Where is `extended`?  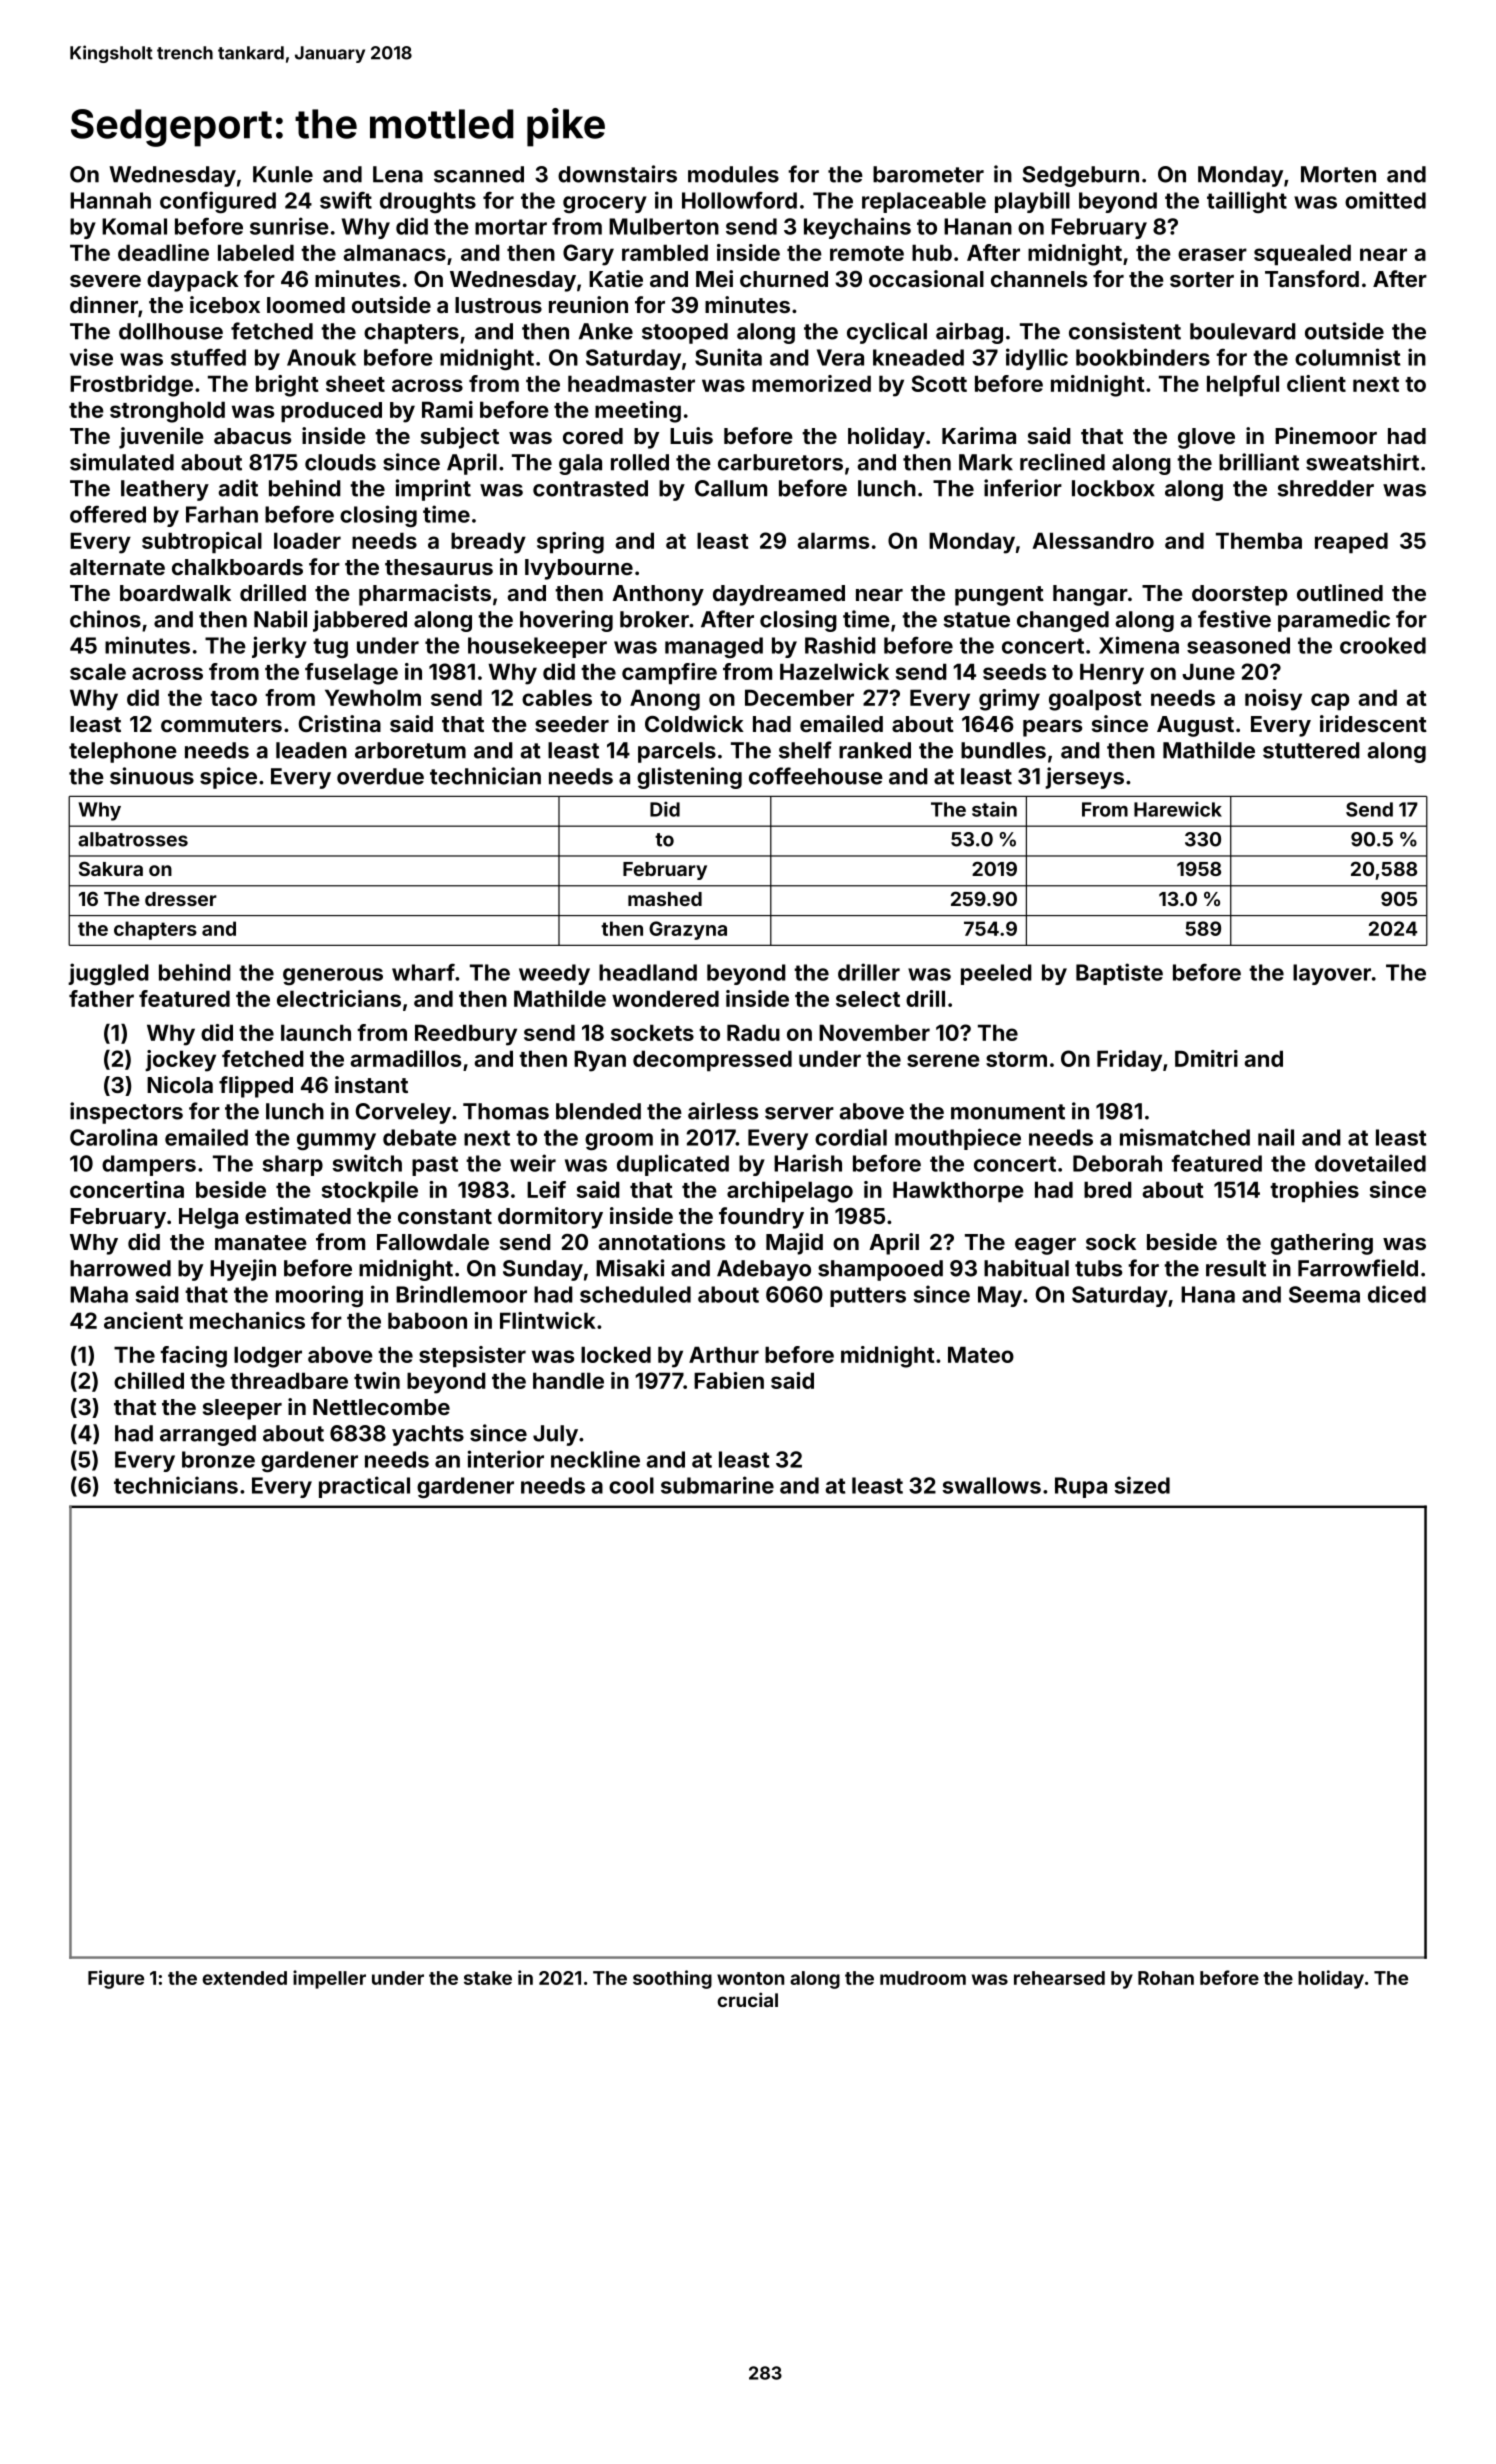
extended is located at coordinates (244, 1978).
